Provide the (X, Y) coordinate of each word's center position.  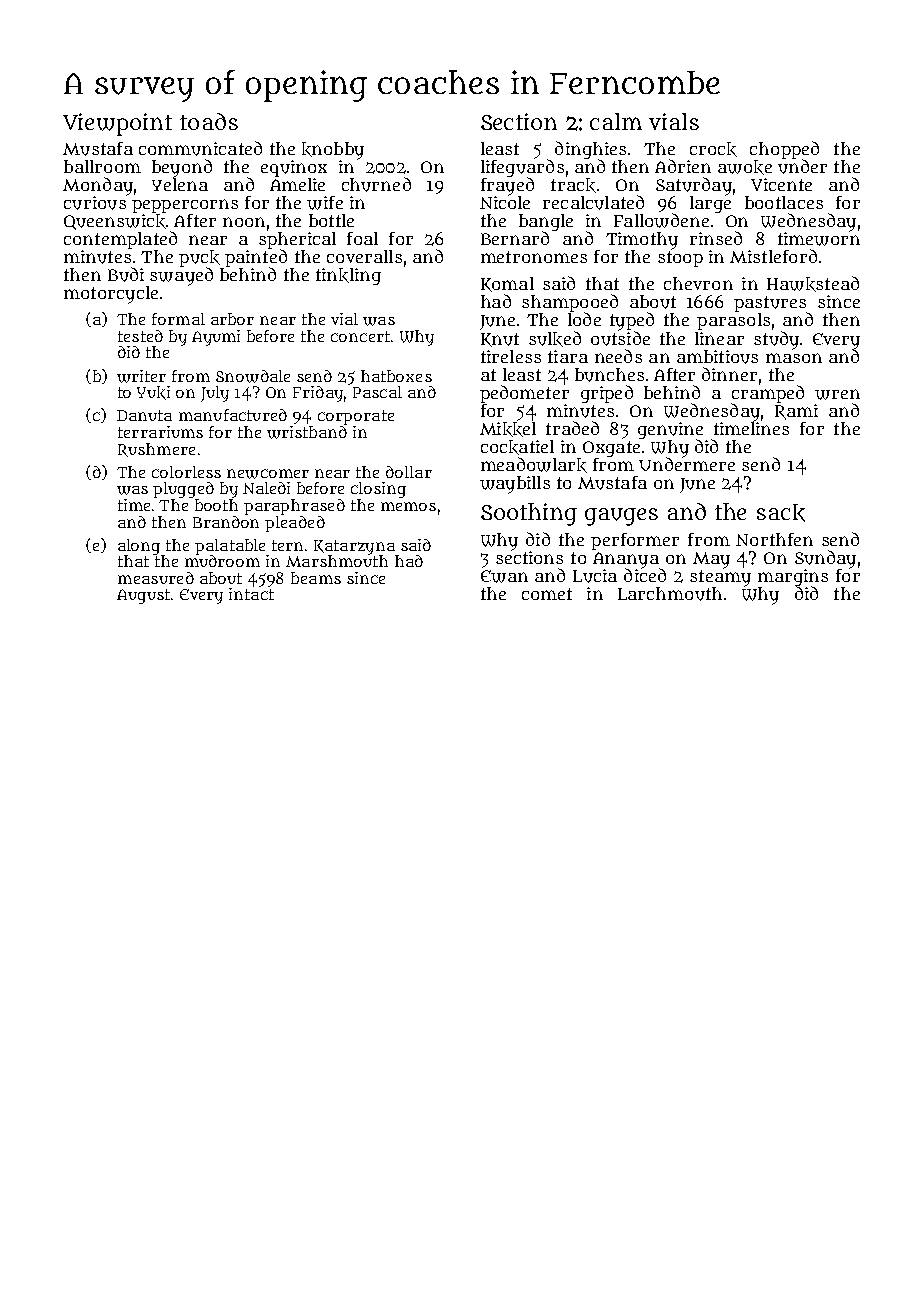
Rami (796, 412)
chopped (784, 150)
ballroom (102, 166)
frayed (507, 187)
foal (362, 238)
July (215, 394)
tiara (568, 356)
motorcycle (111, 295)
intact (251, 594)
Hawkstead (813, 284)
